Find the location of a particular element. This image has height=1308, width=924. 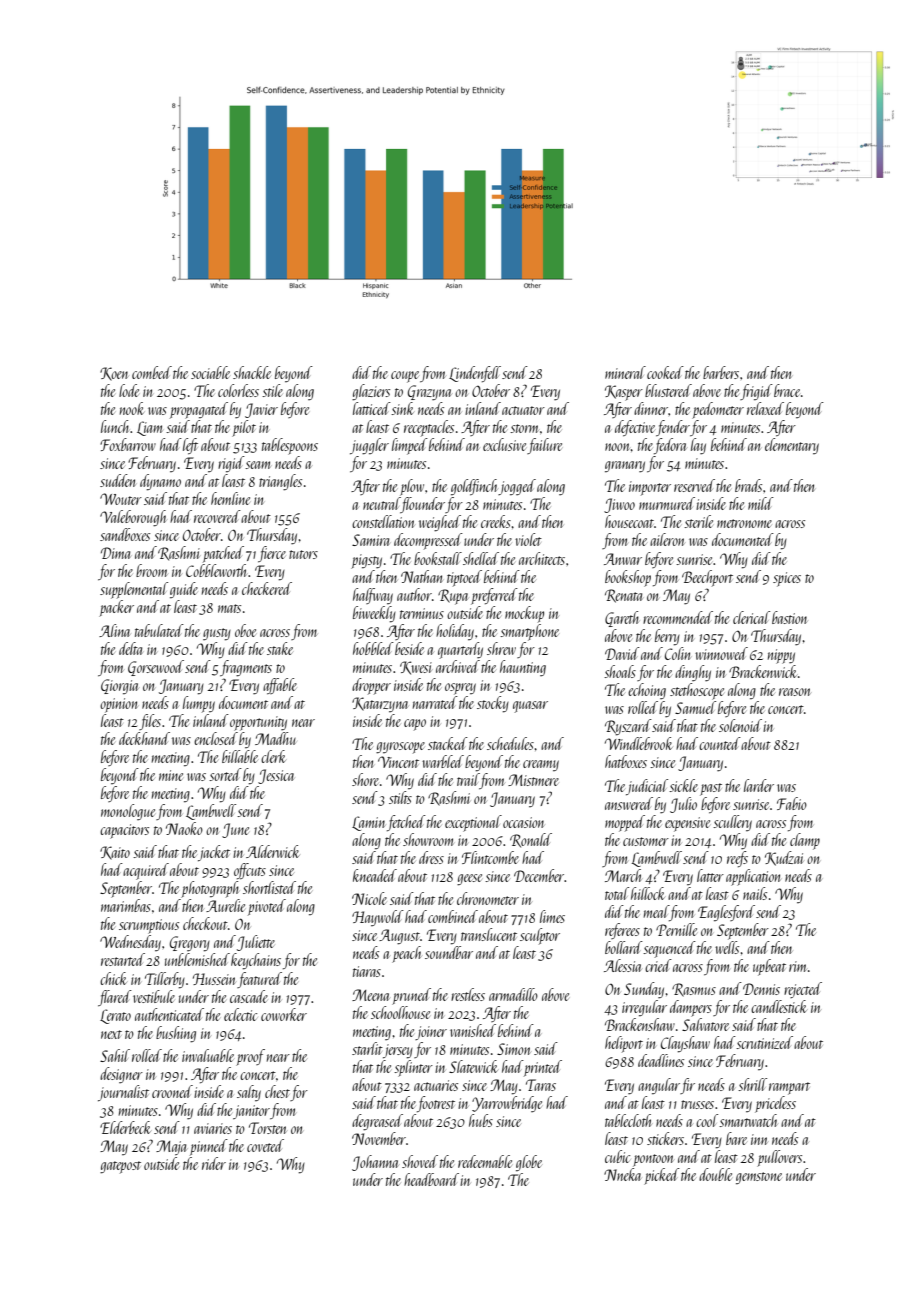

monologue is located at coordinates (128, 812).
